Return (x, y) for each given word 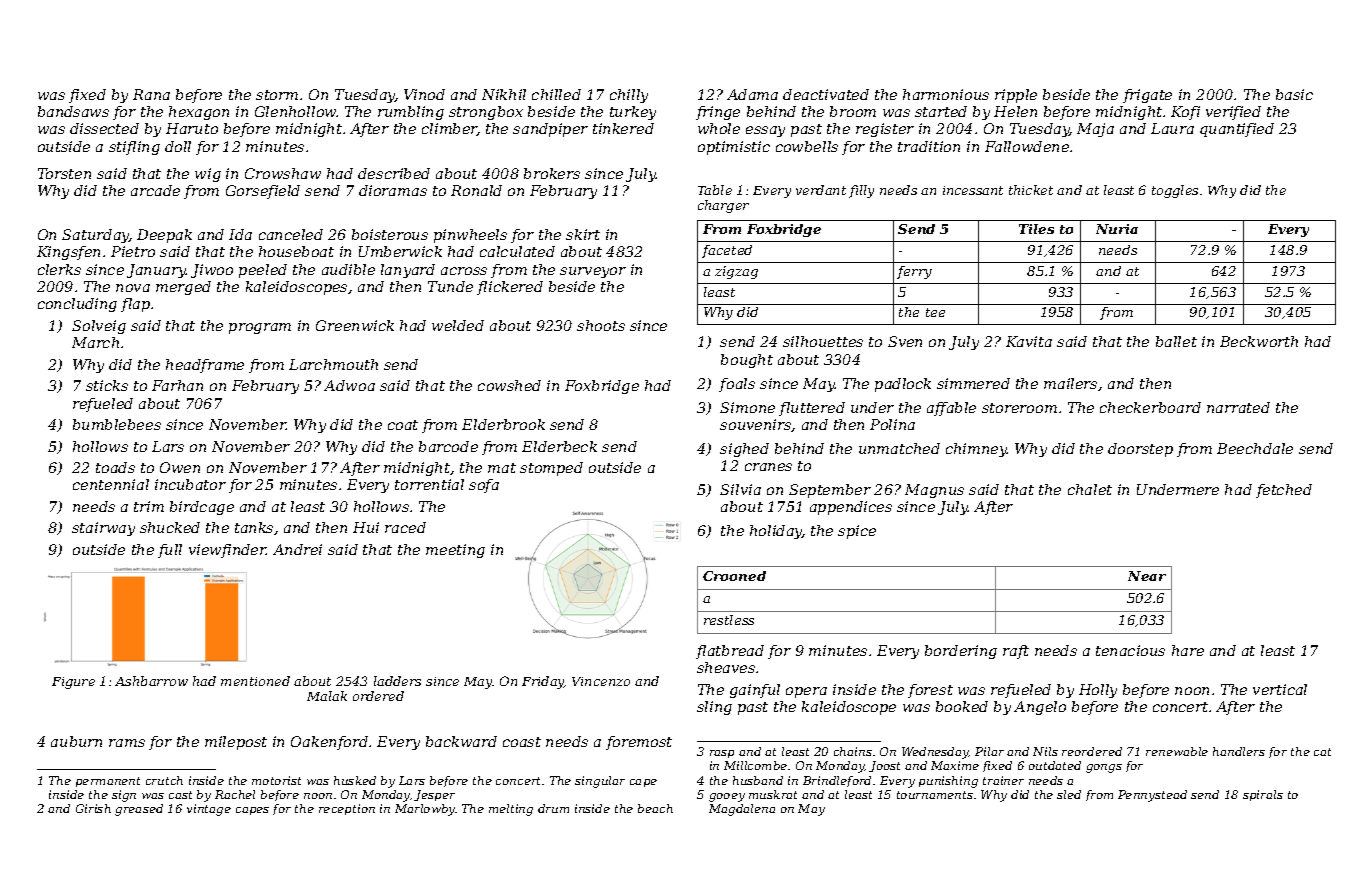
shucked (170, 527)
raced (405, 527)
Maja (1095, 130)
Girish (93, 808)
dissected (104, 128)
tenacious (1130, 650)
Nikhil (504, 94)
